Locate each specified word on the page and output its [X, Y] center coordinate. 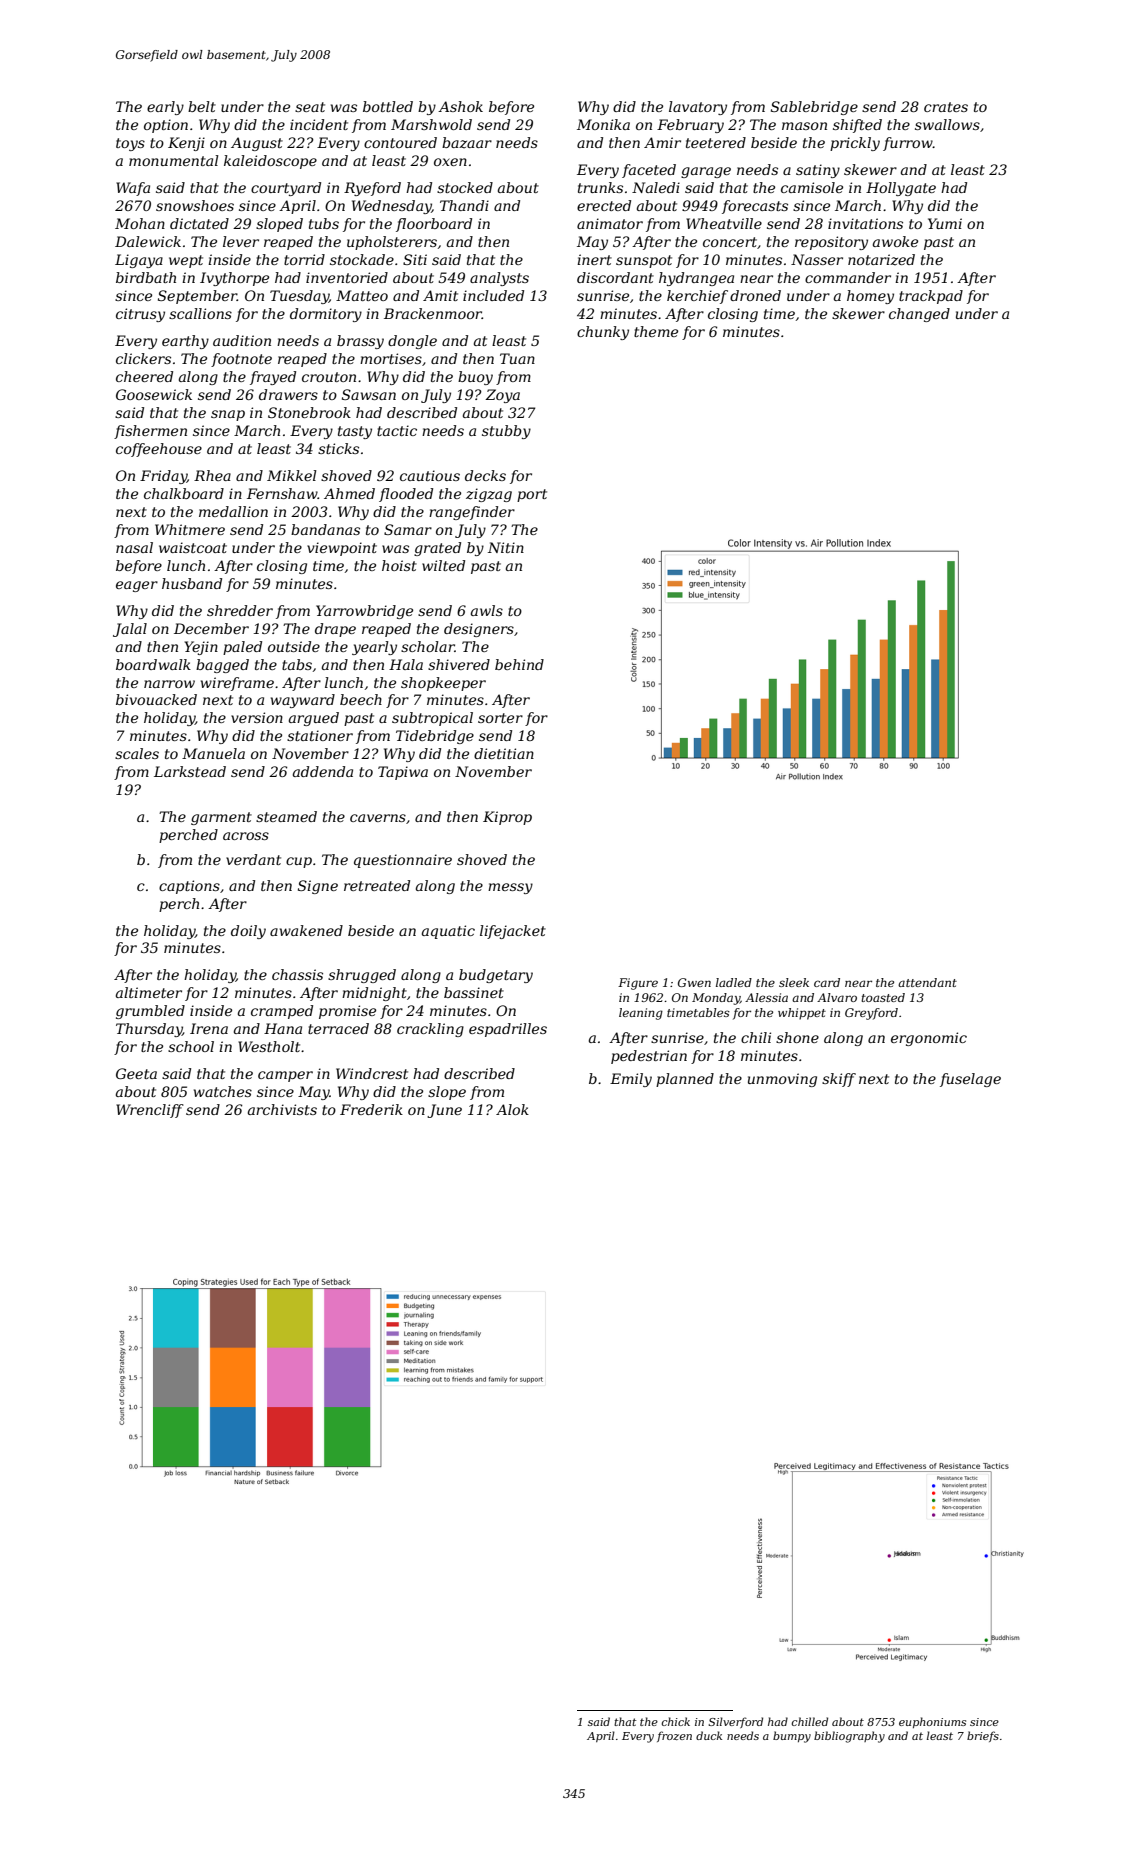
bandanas [325, 529]
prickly [855, 144]
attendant [927, 982]
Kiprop [507, 818]
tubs [324, 223]
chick [675, 1721]
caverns [378, 818]
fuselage [970, 1080]
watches [223, 1091]
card [827, 982]
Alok [512, 1109]
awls [487, 610]
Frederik [371, 1109]
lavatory [698, 108]
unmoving [782, 1080]
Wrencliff [150, 1111]
